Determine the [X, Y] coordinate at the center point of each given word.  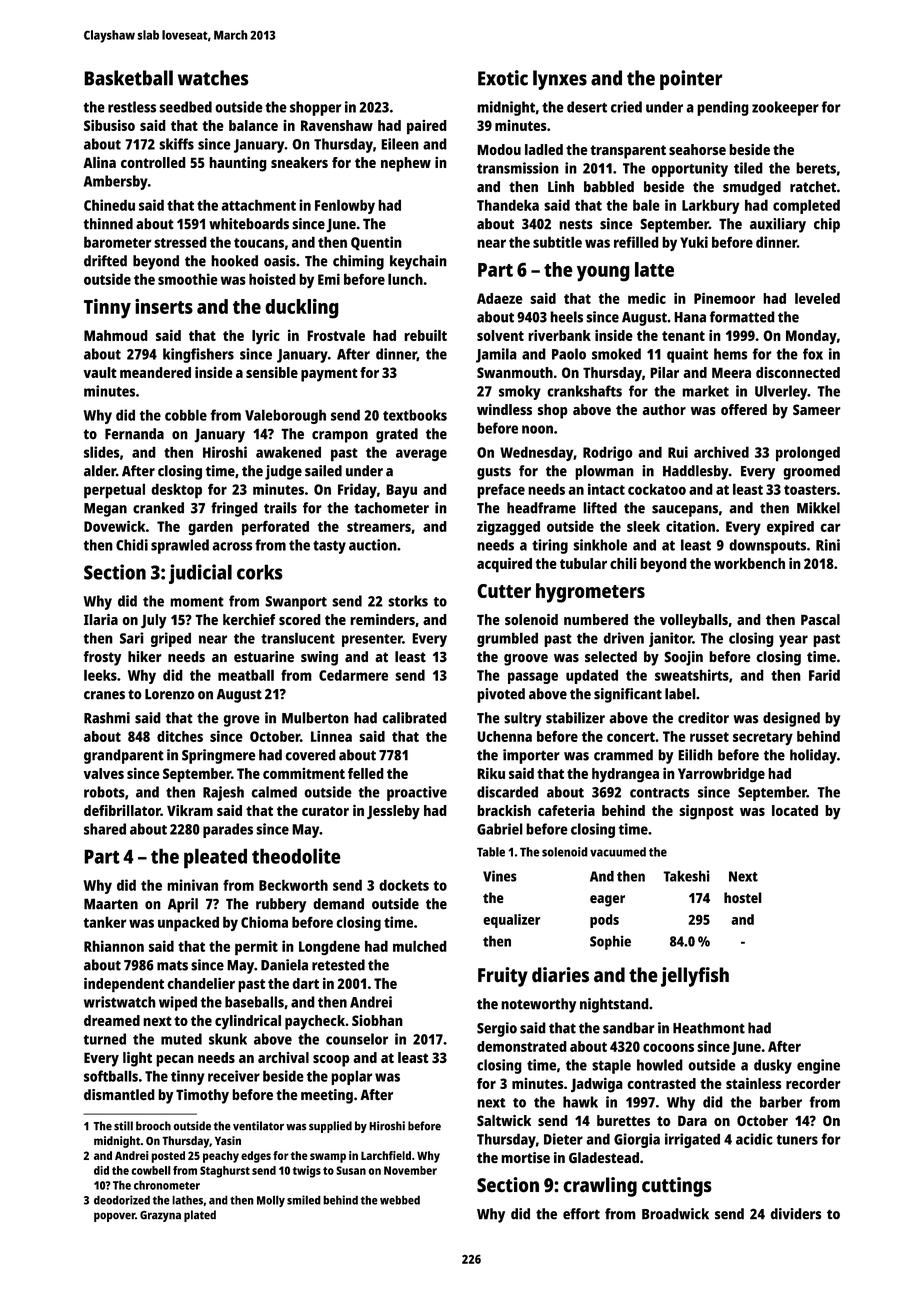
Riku [491, 773]
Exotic [503, 78]
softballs [111, 1076]
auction [373, 545]
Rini [828, 545]
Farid [824, 675]
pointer [691, 80]
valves [104, 773]
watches [213, 78]
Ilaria [101, 619]
